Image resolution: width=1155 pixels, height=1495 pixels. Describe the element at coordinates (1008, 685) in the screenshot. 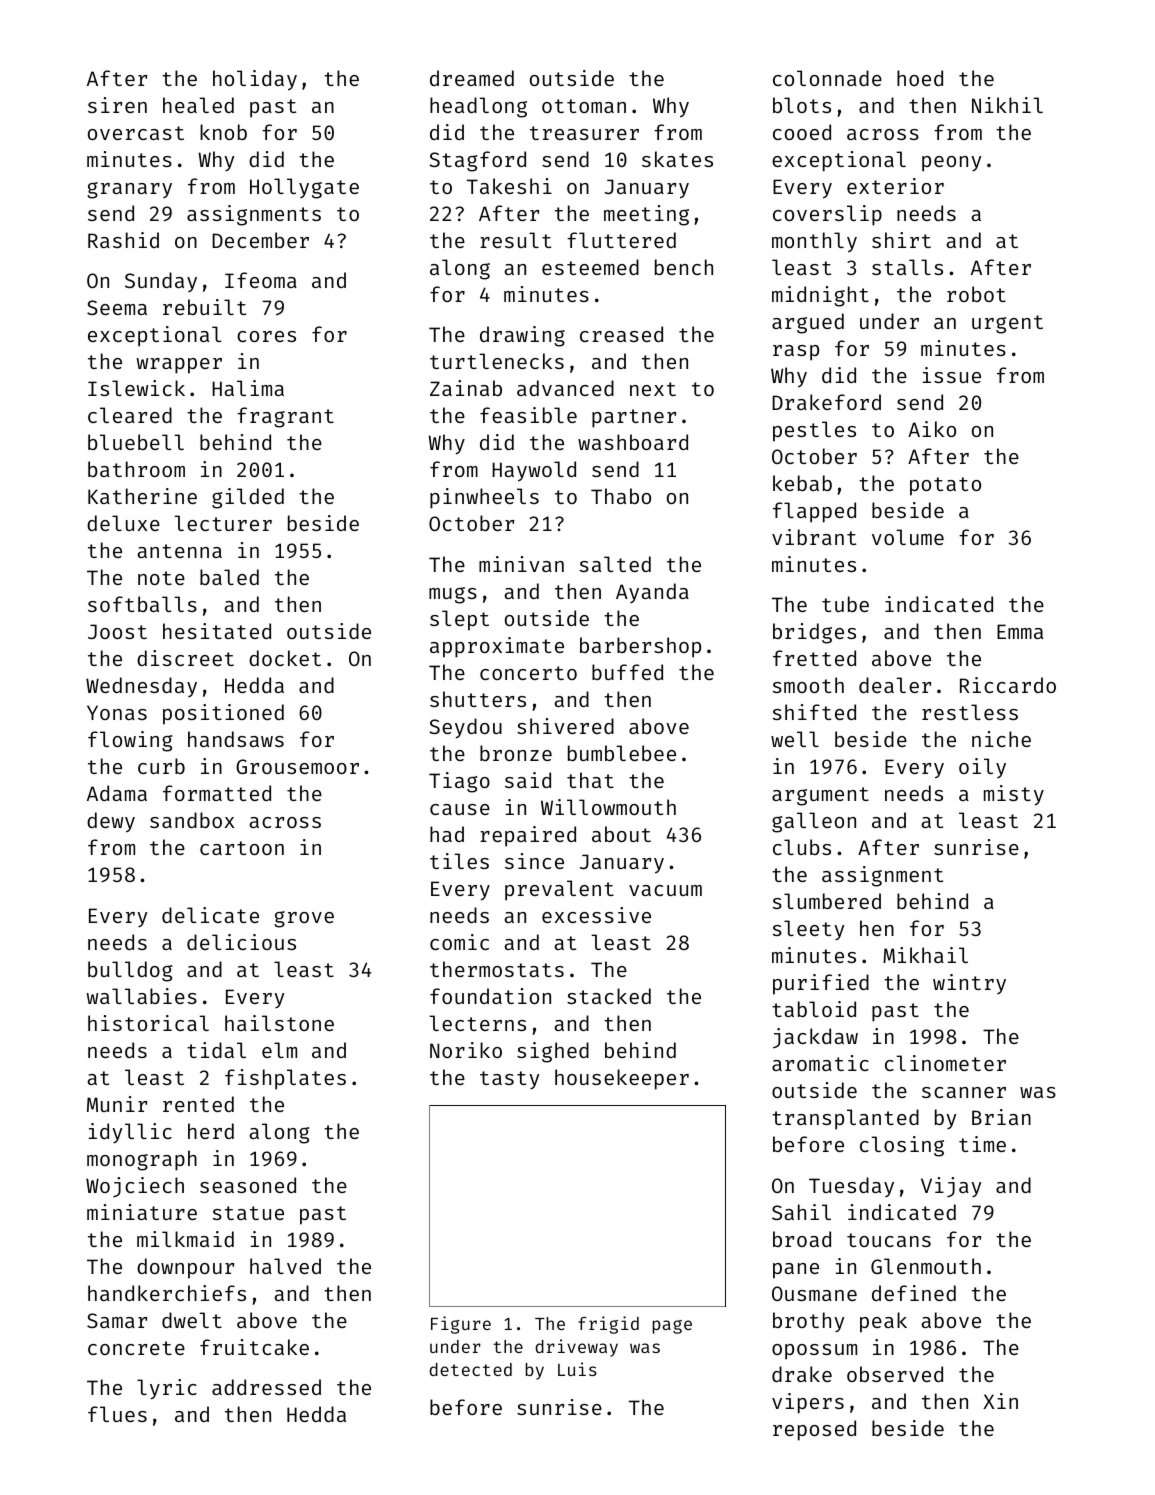

I see `Riccardo` at that location.
